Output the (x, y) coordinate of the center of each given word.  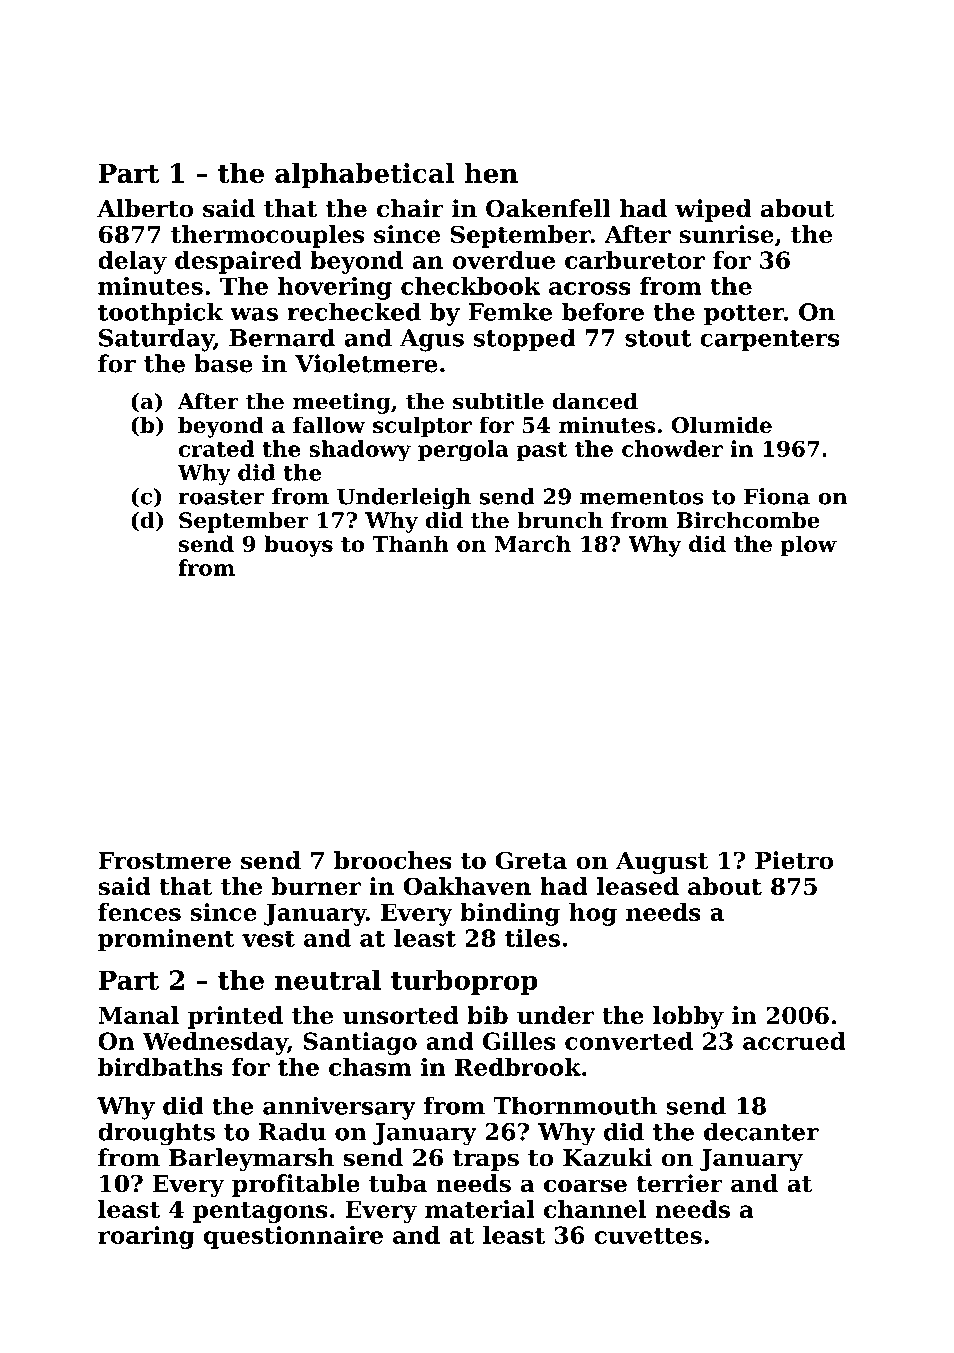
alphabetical (364, 175)
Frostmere (164, 861)
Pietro (794, 860)
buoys (298, 546)
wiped (713, 210)
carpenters (769, 340)
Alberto (145, 208)
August (662, 863)
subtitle (498, 401)
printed (235, 1017)
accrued (794, 1041)
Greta (531, 860)
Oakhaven (467, 886)
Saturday (156, 340)
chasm (370, 1067)
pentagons (260, 1212)
